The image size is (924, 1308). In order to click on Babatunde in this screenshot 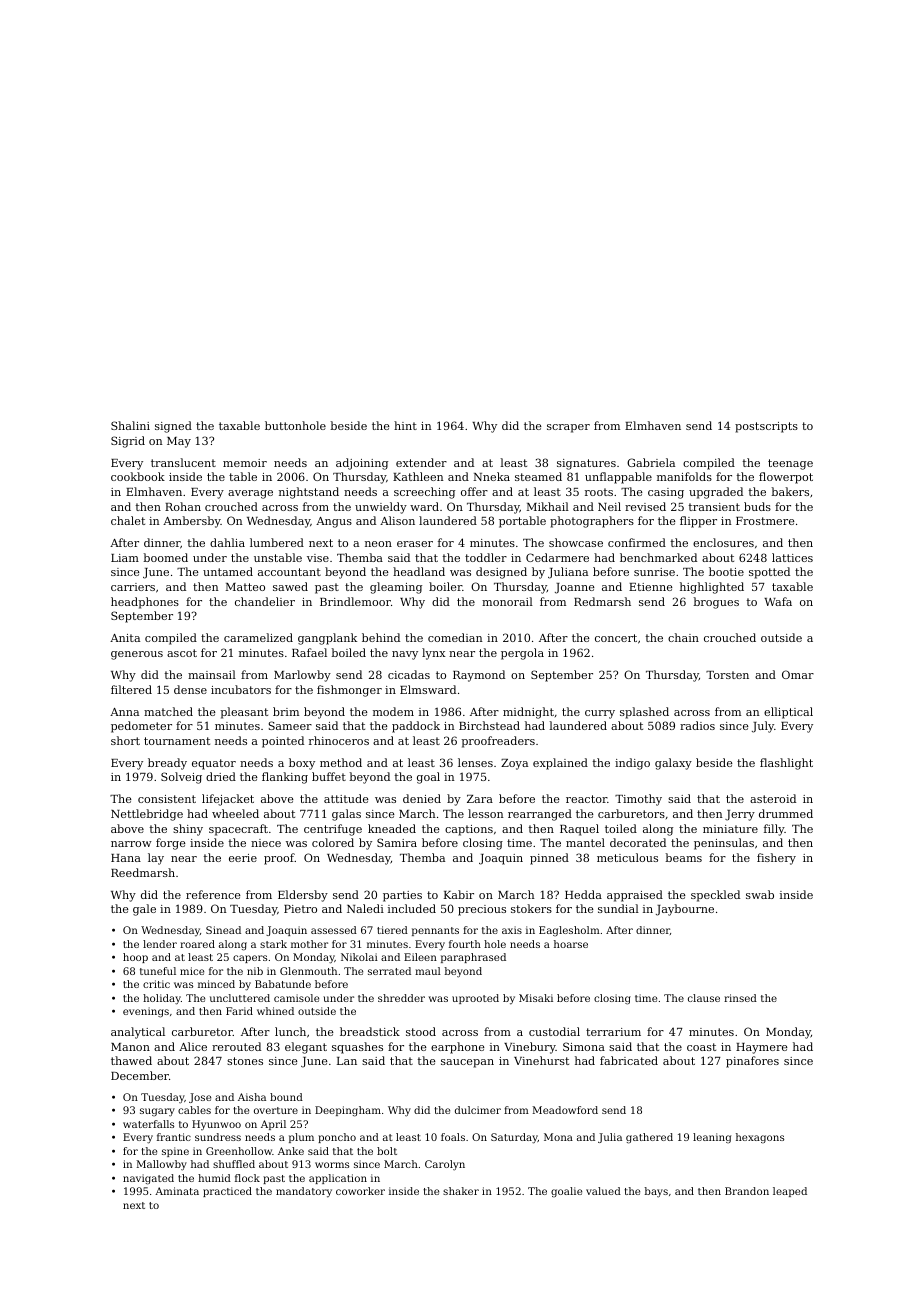, I will do `click(283, 984)`.
